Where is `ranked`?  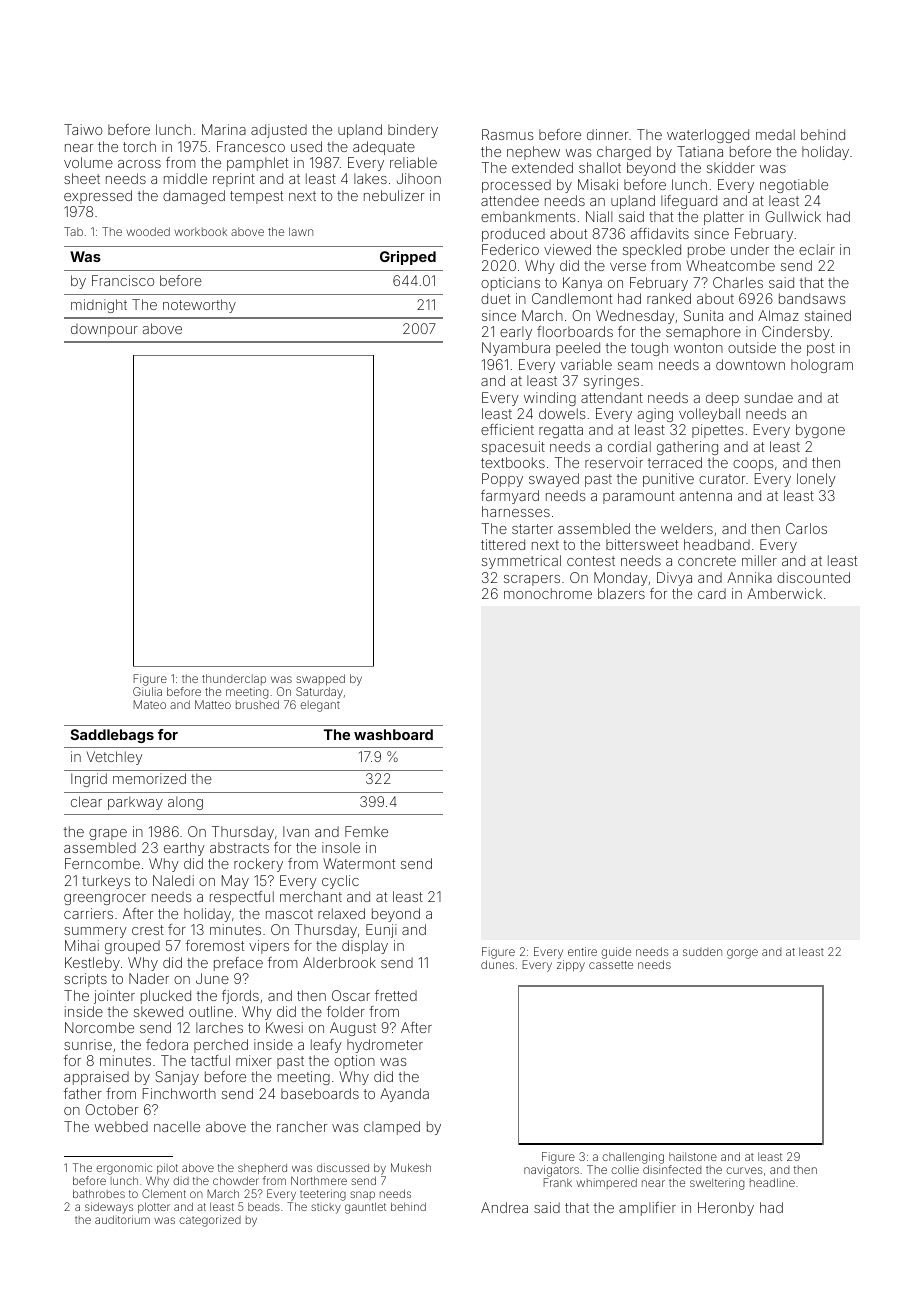 ranked is located at coordinates (669, 298).
